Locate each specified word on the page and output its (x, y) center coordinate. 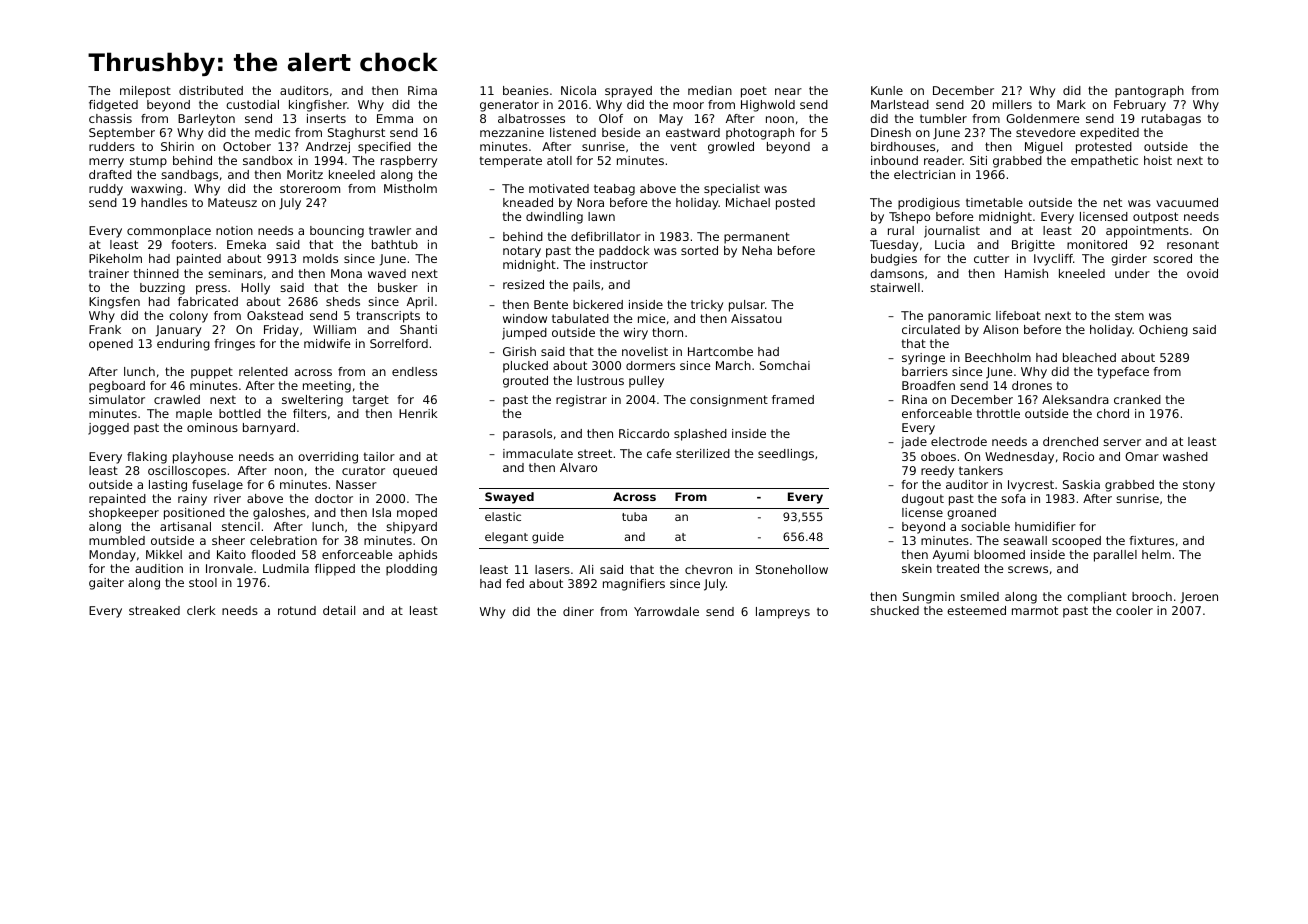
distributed (211, 90)
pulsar (747, 306)
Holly (255, 289)
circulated (931, 329)
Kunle (887, 90)
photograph (760, 134)
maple (194, 415)
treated (958, 568)
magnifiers (634, 585)
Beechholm (998, 357)
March (733, 365)
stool (203, 582)
